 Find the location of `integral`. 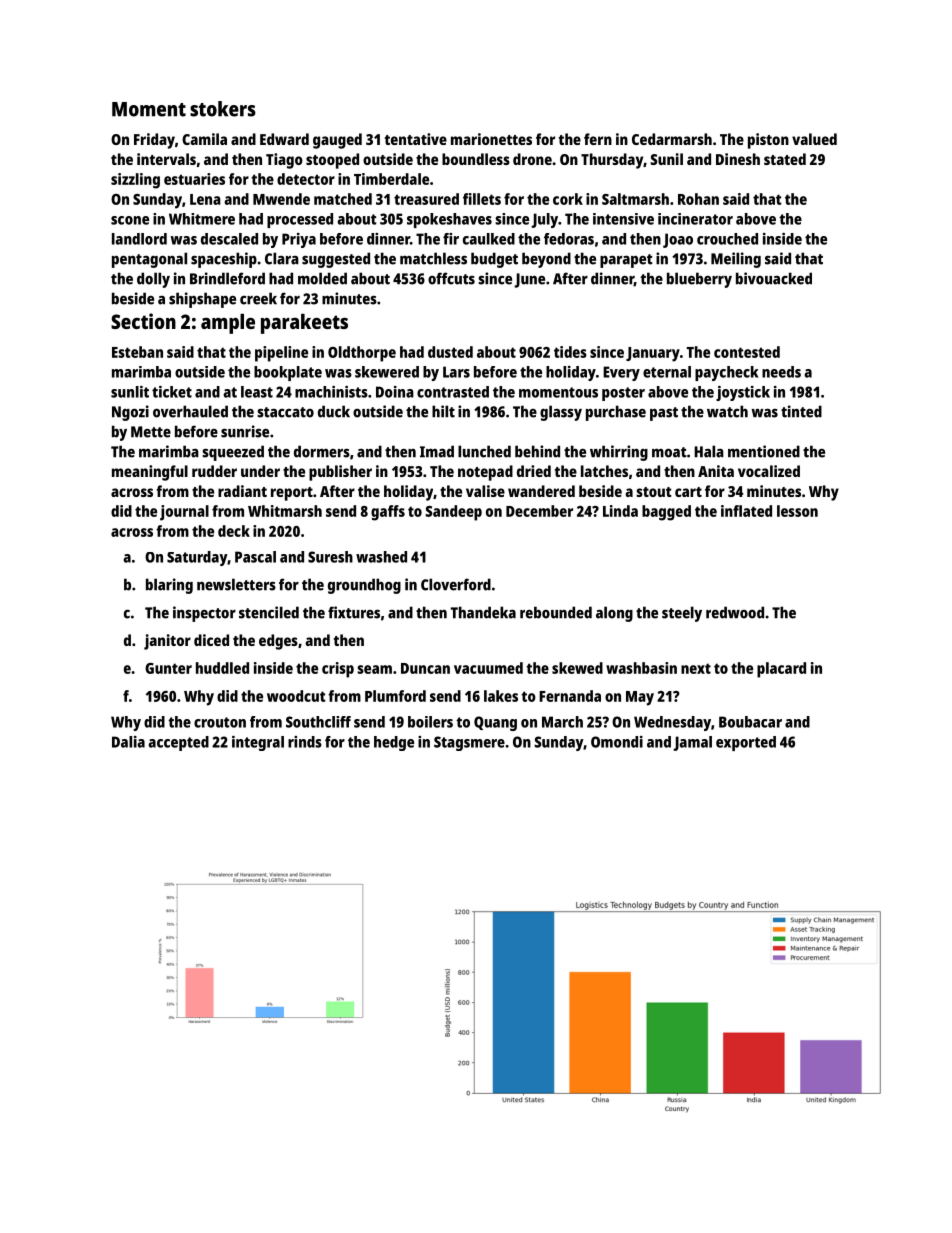

integral is located at coordinates (258, 743).
